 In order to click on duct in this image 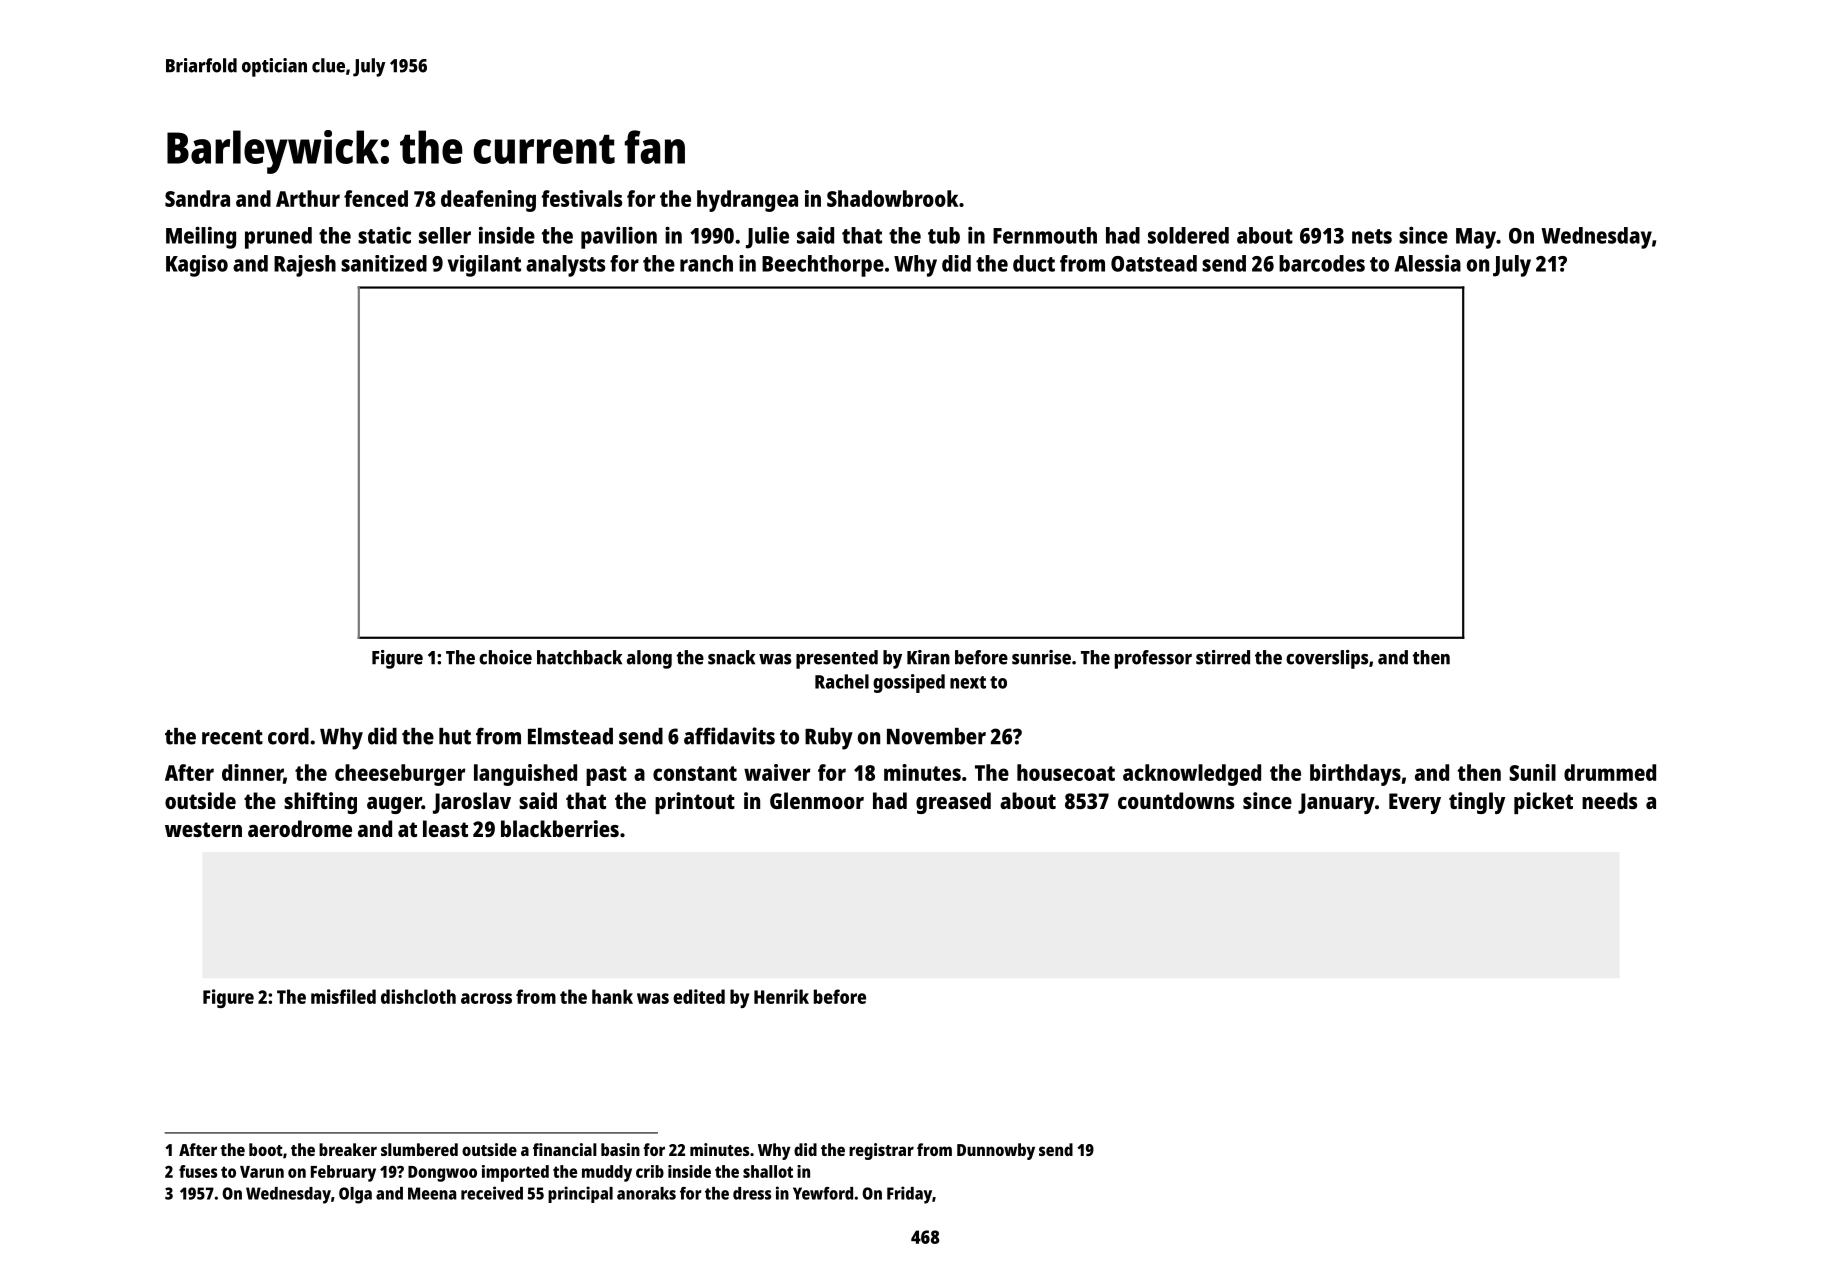, I will do `click(1034, 263)`.
